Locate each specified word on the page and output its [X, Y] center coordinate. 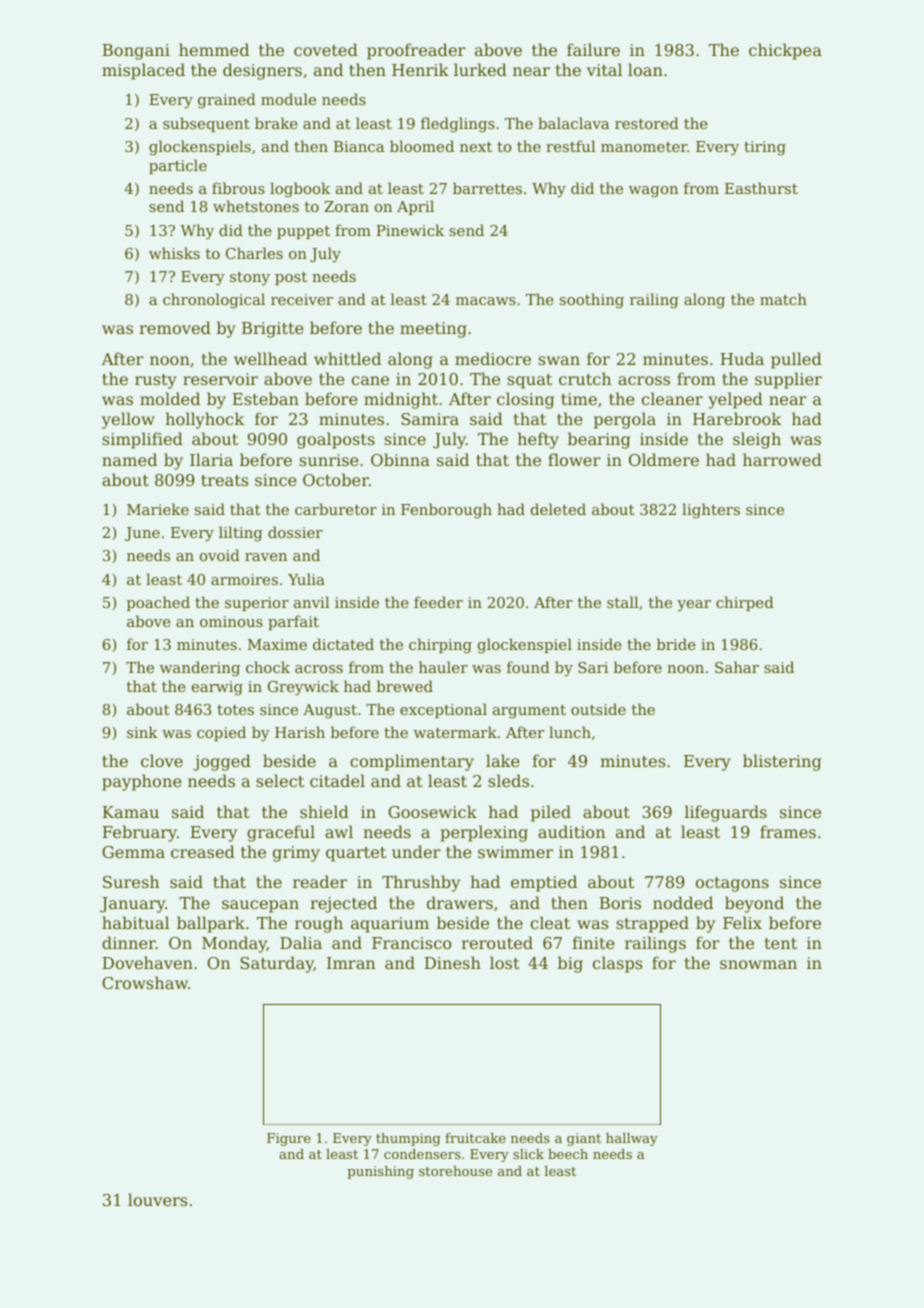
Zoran [346, 206]
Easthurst [761, 188]
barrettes [487, 188]
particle [178, 166]
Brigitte [273, 330]
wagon [653, 192]
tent [781, 943]
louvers [157, 1199]
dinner [129, 942]
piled [551, 813]
